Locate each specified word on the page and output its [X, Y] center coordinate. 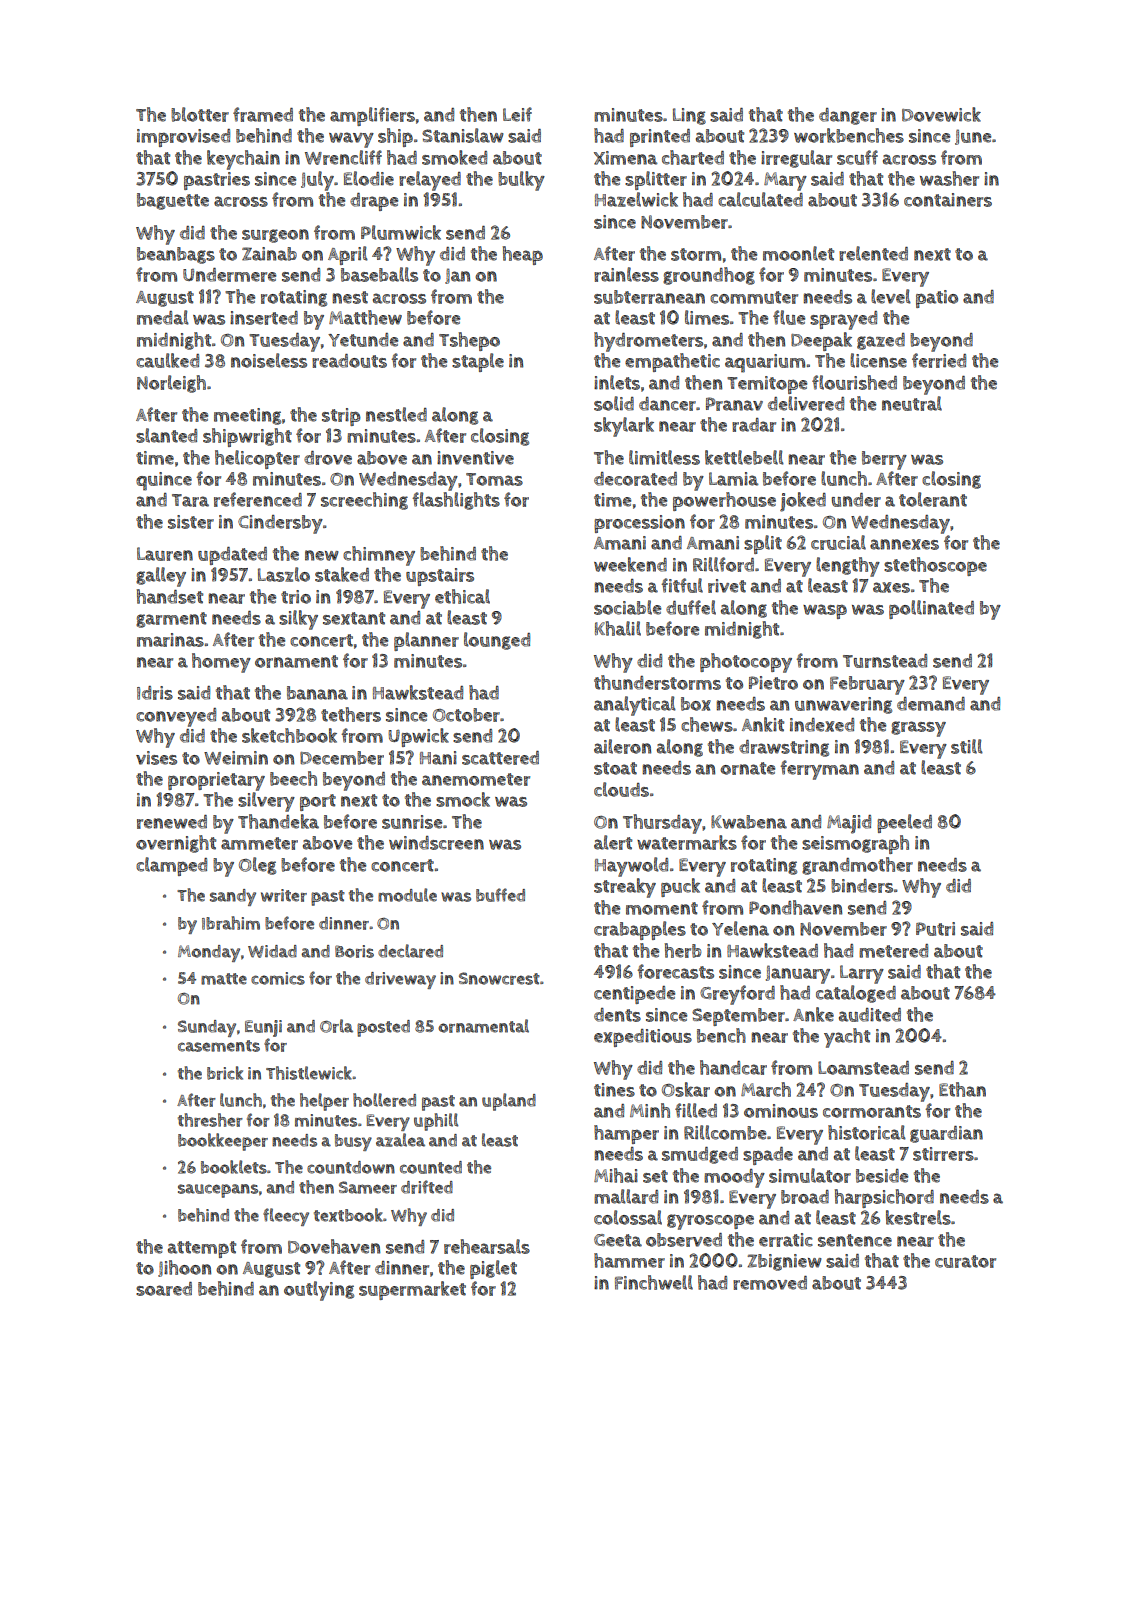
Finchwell [654, 1282]
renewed [172, 822]
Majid [849, 824]
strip [341, 417]
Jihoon [184, 1268]
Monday [209, 953]
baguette [173, 201]
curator [965, 1261]
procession [639, 524]
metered [893, 951]
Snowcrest [499, 978]
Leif [517, 114]
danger [848, 116]
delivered [806, 403]
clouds [621, 789]
